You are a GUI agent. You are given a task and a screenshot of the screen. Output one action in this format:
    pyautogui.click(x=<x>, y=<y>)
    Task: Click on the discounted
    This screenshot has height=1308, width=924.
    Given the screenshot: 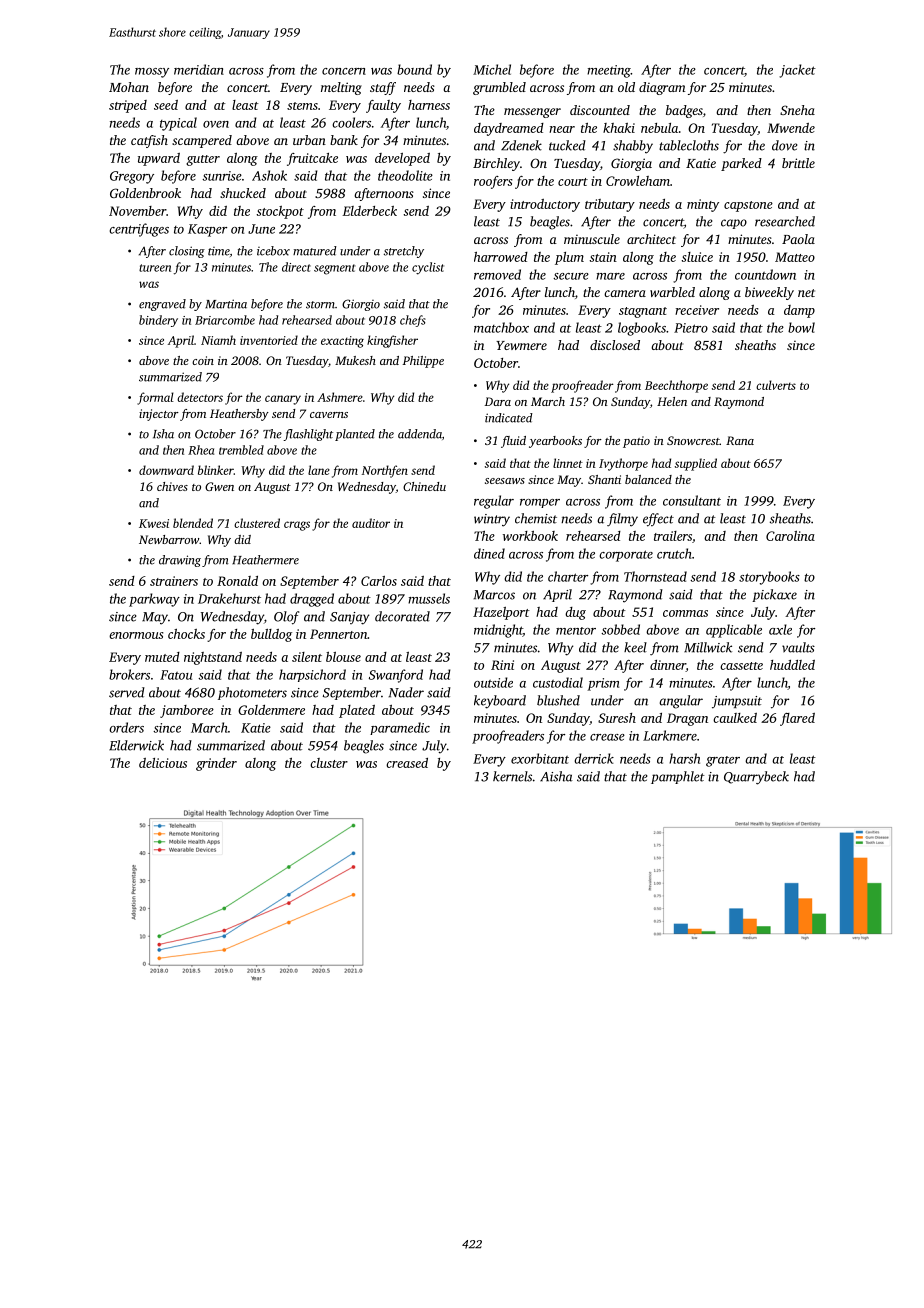 What is the action you would take?
    pyautogui.click(x=600, y=110)
